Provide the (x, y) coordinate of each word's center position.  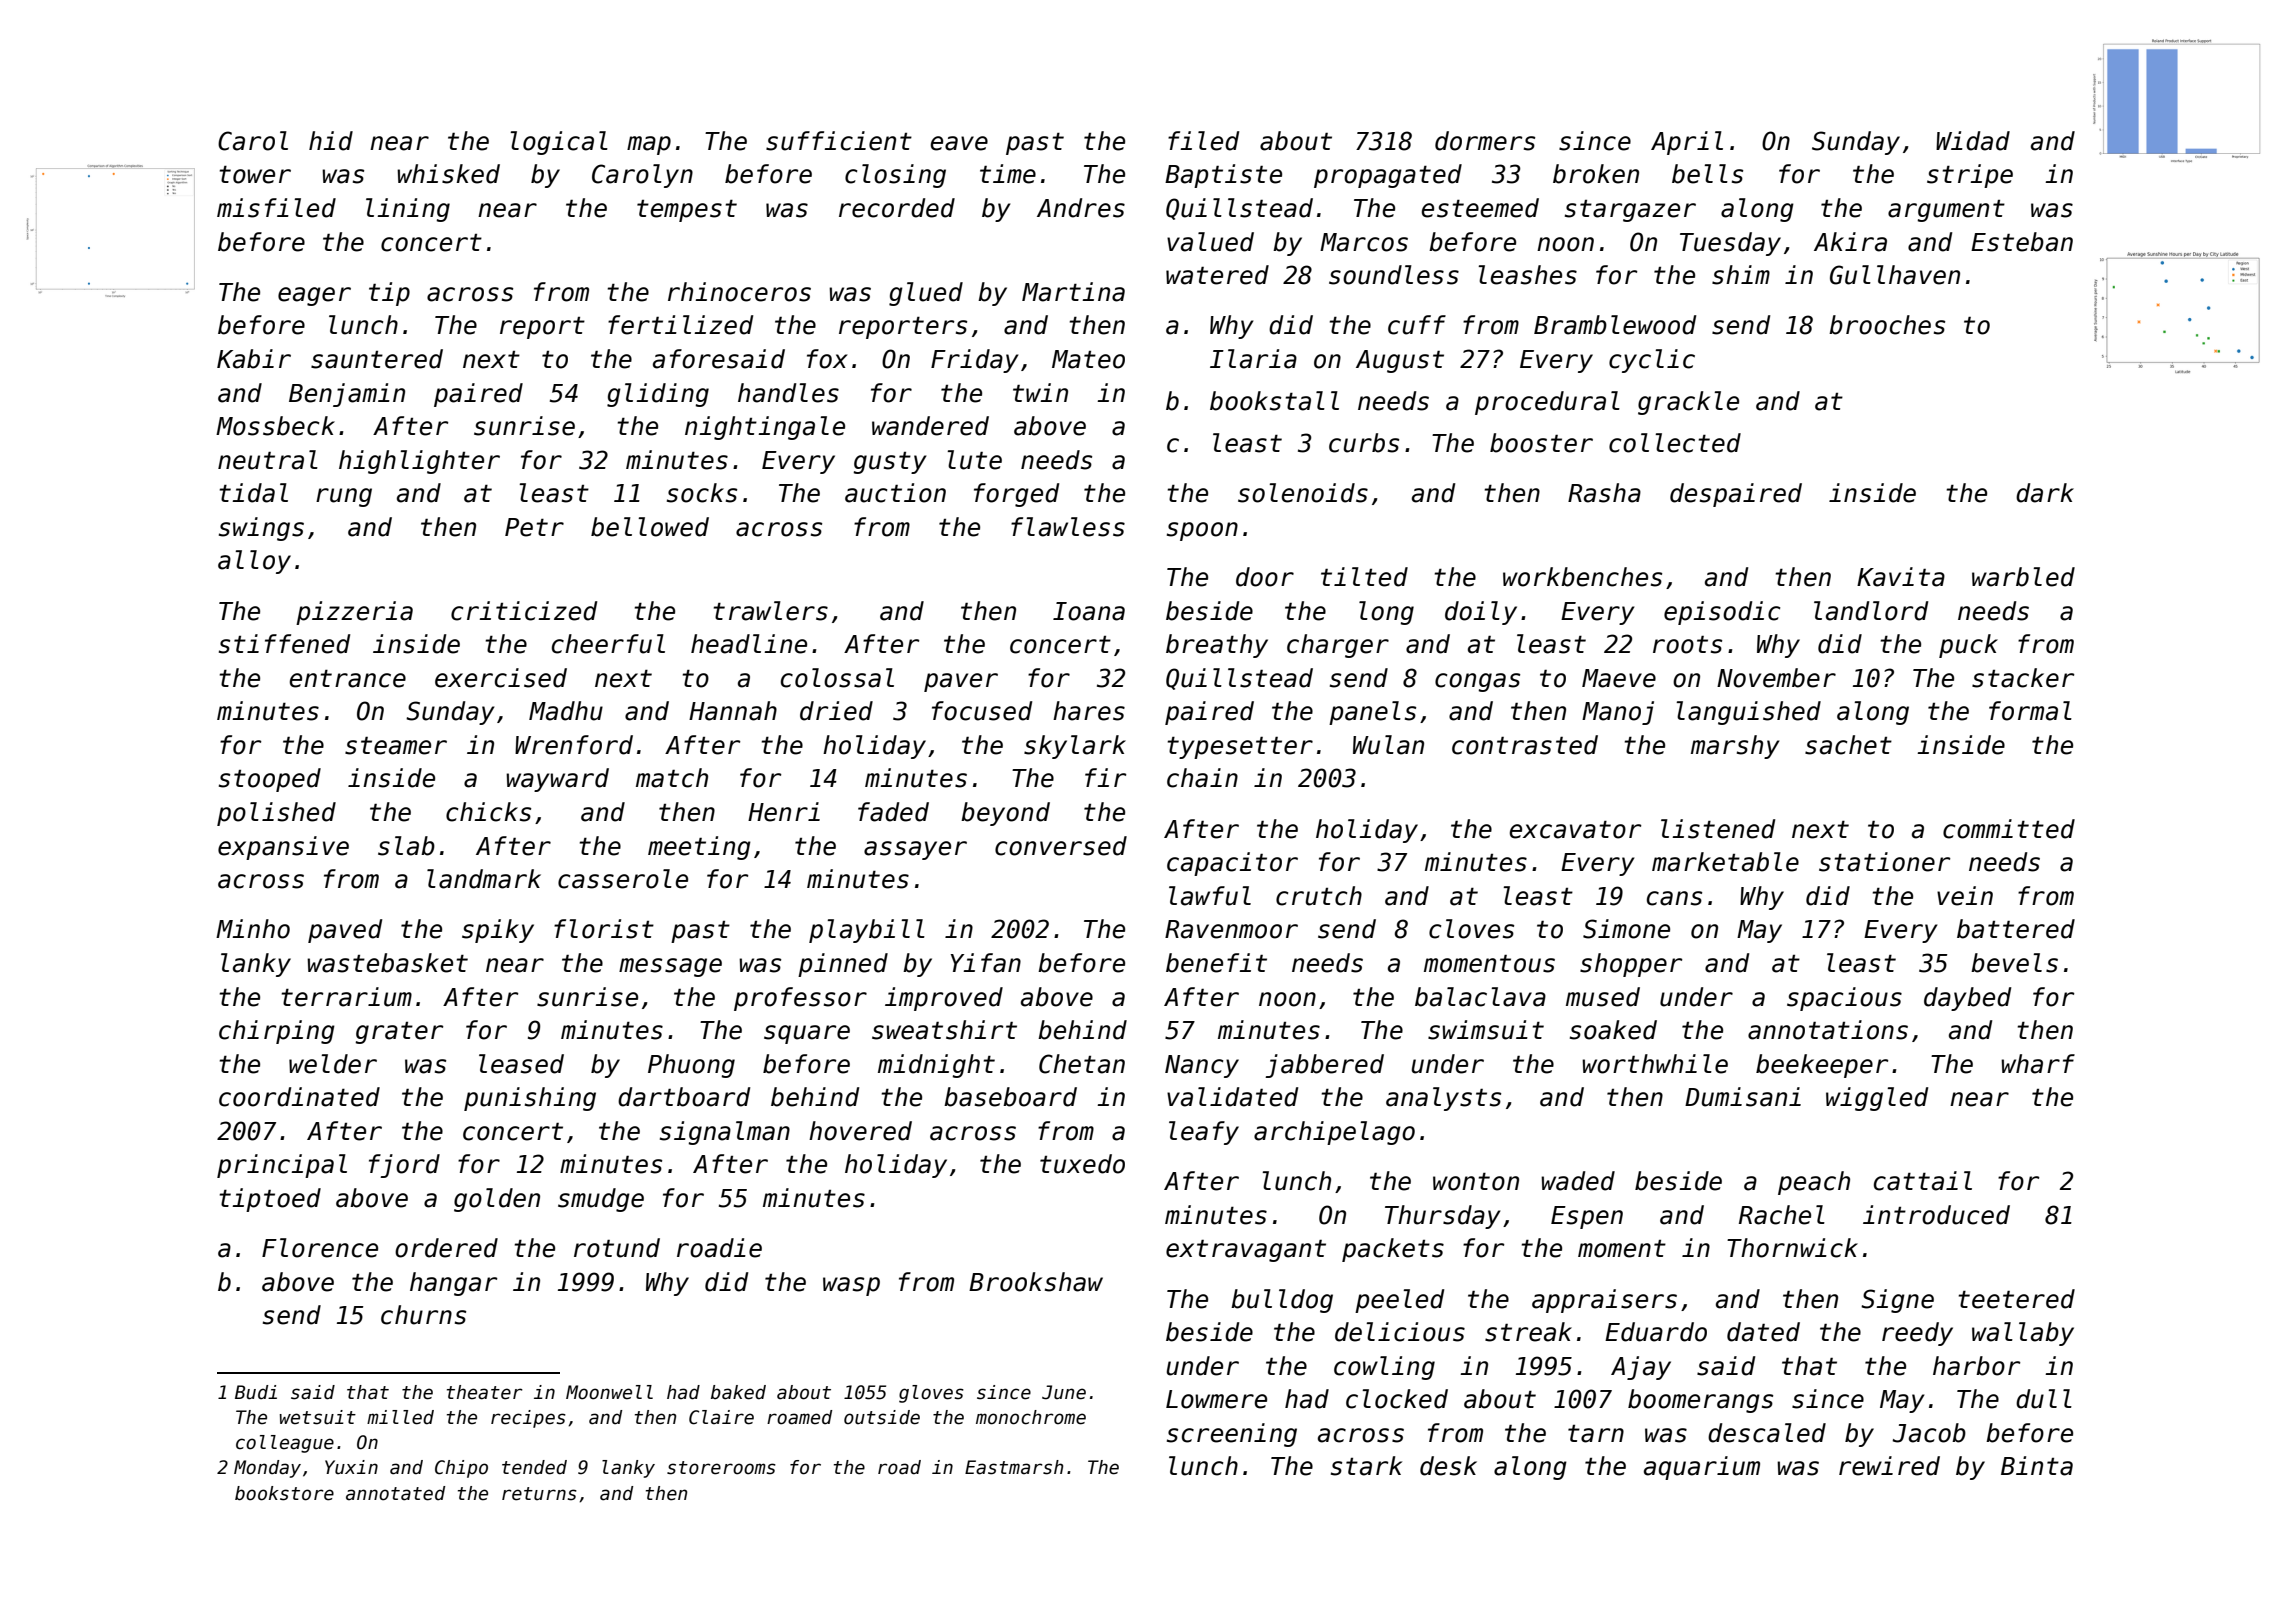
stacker (2023, 678)
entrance (348, 679)
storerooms (721, 1468)
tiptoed (270, 1200)
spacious (1844, 999)
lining (408, 210)
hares (1089, 711)
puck (1968, 646)
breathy (1217, 646)
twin (1040, 392)
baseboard (1010, 1097)
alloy (254, 562)
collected (1675, 443)
